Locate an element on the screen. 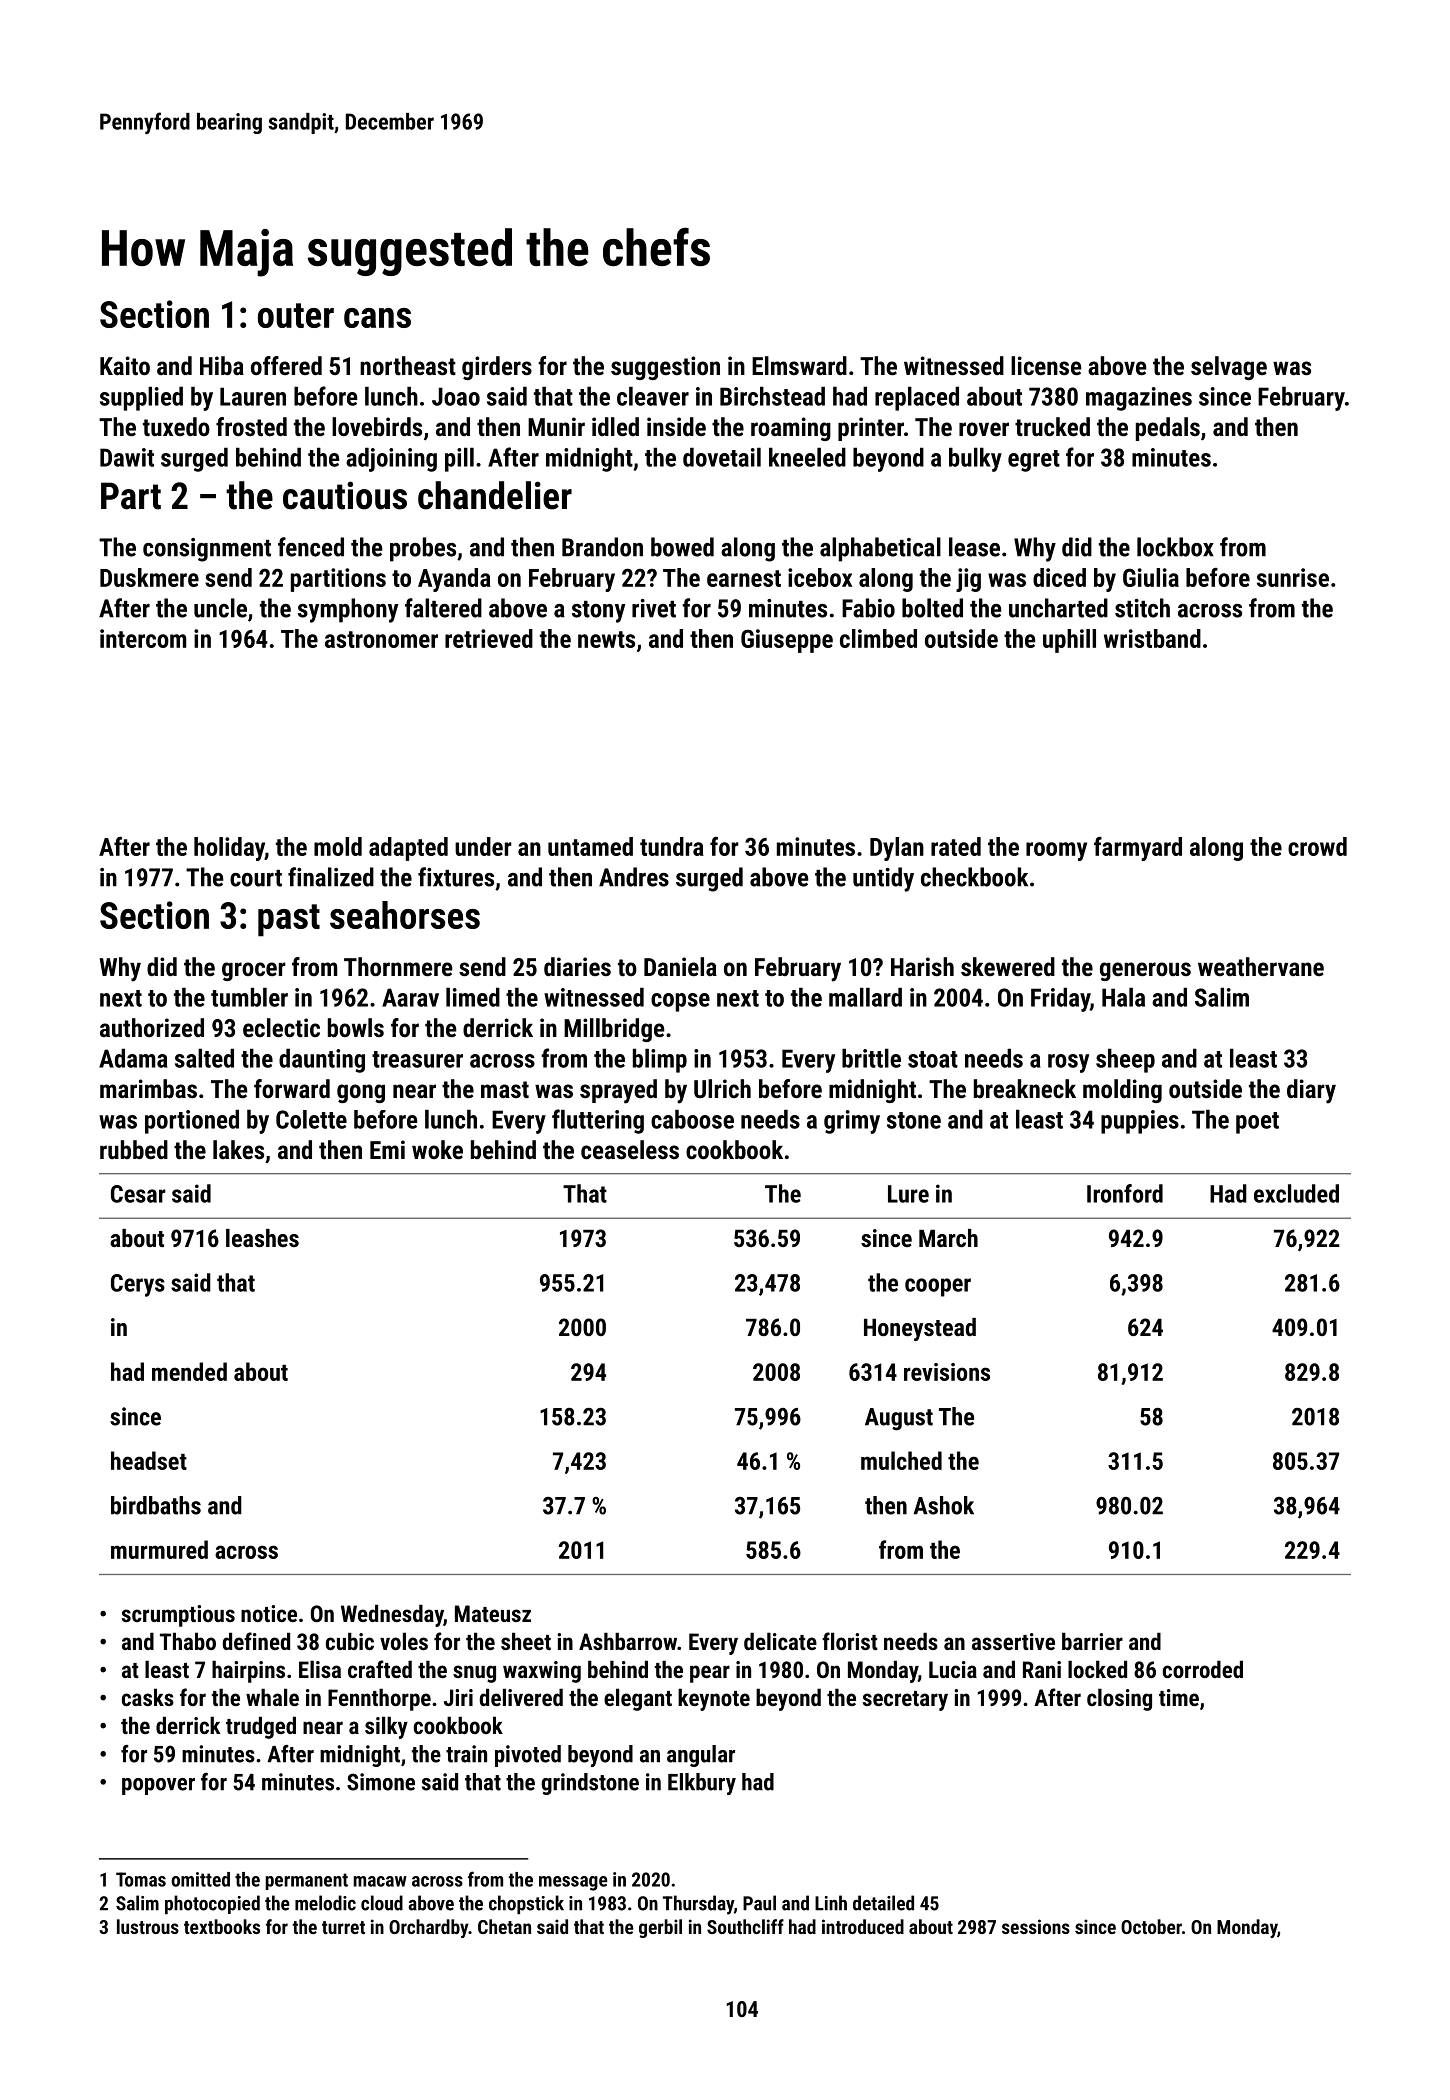 The width and height of the screenshot is (1450, 2100). limed is located at coordinates (473, 997).
